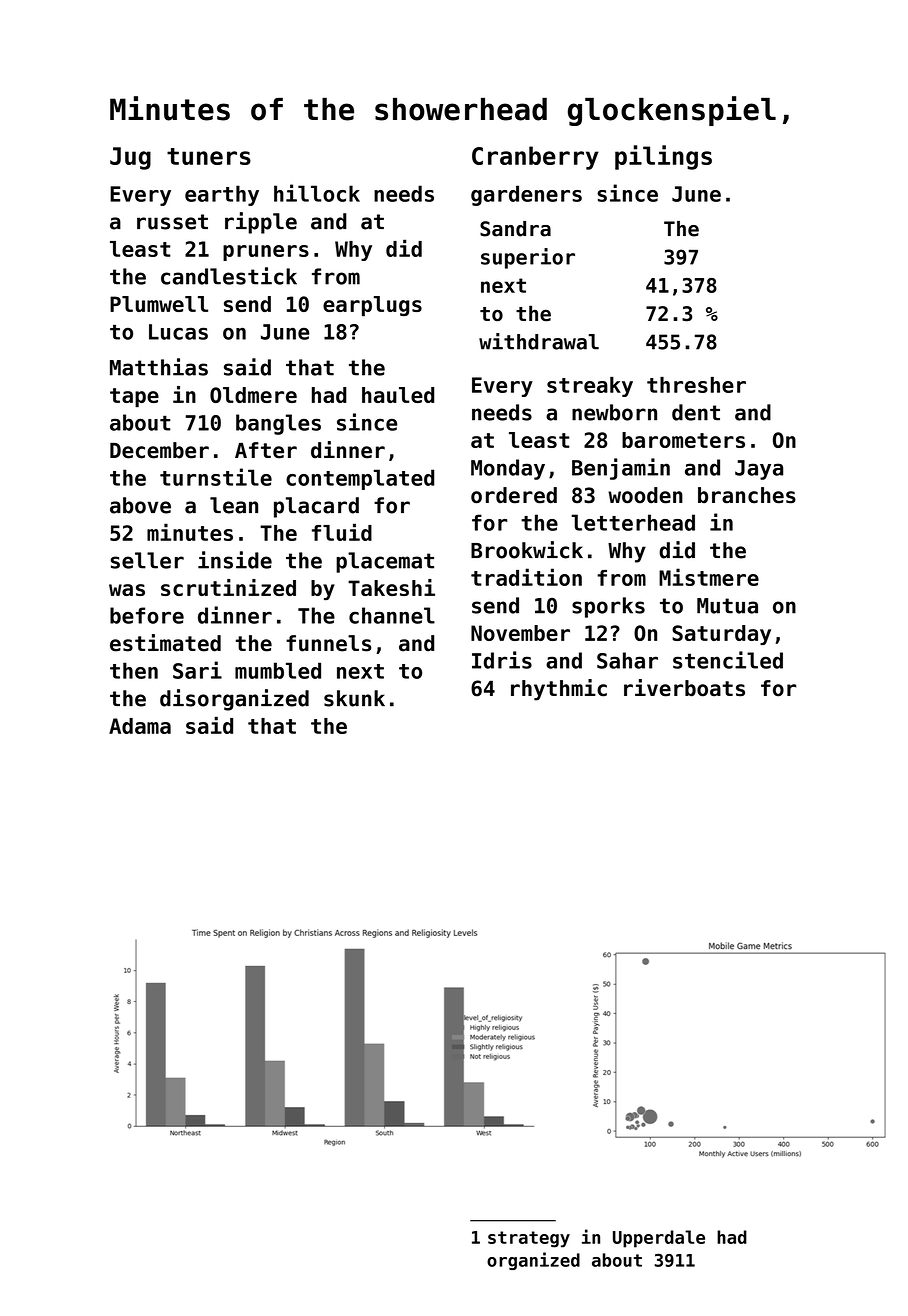 This screenshot has height=1316, width=908. Describe the element at coordinates (535, 158) in the screenshot. I see `Cranberry` at that location.
